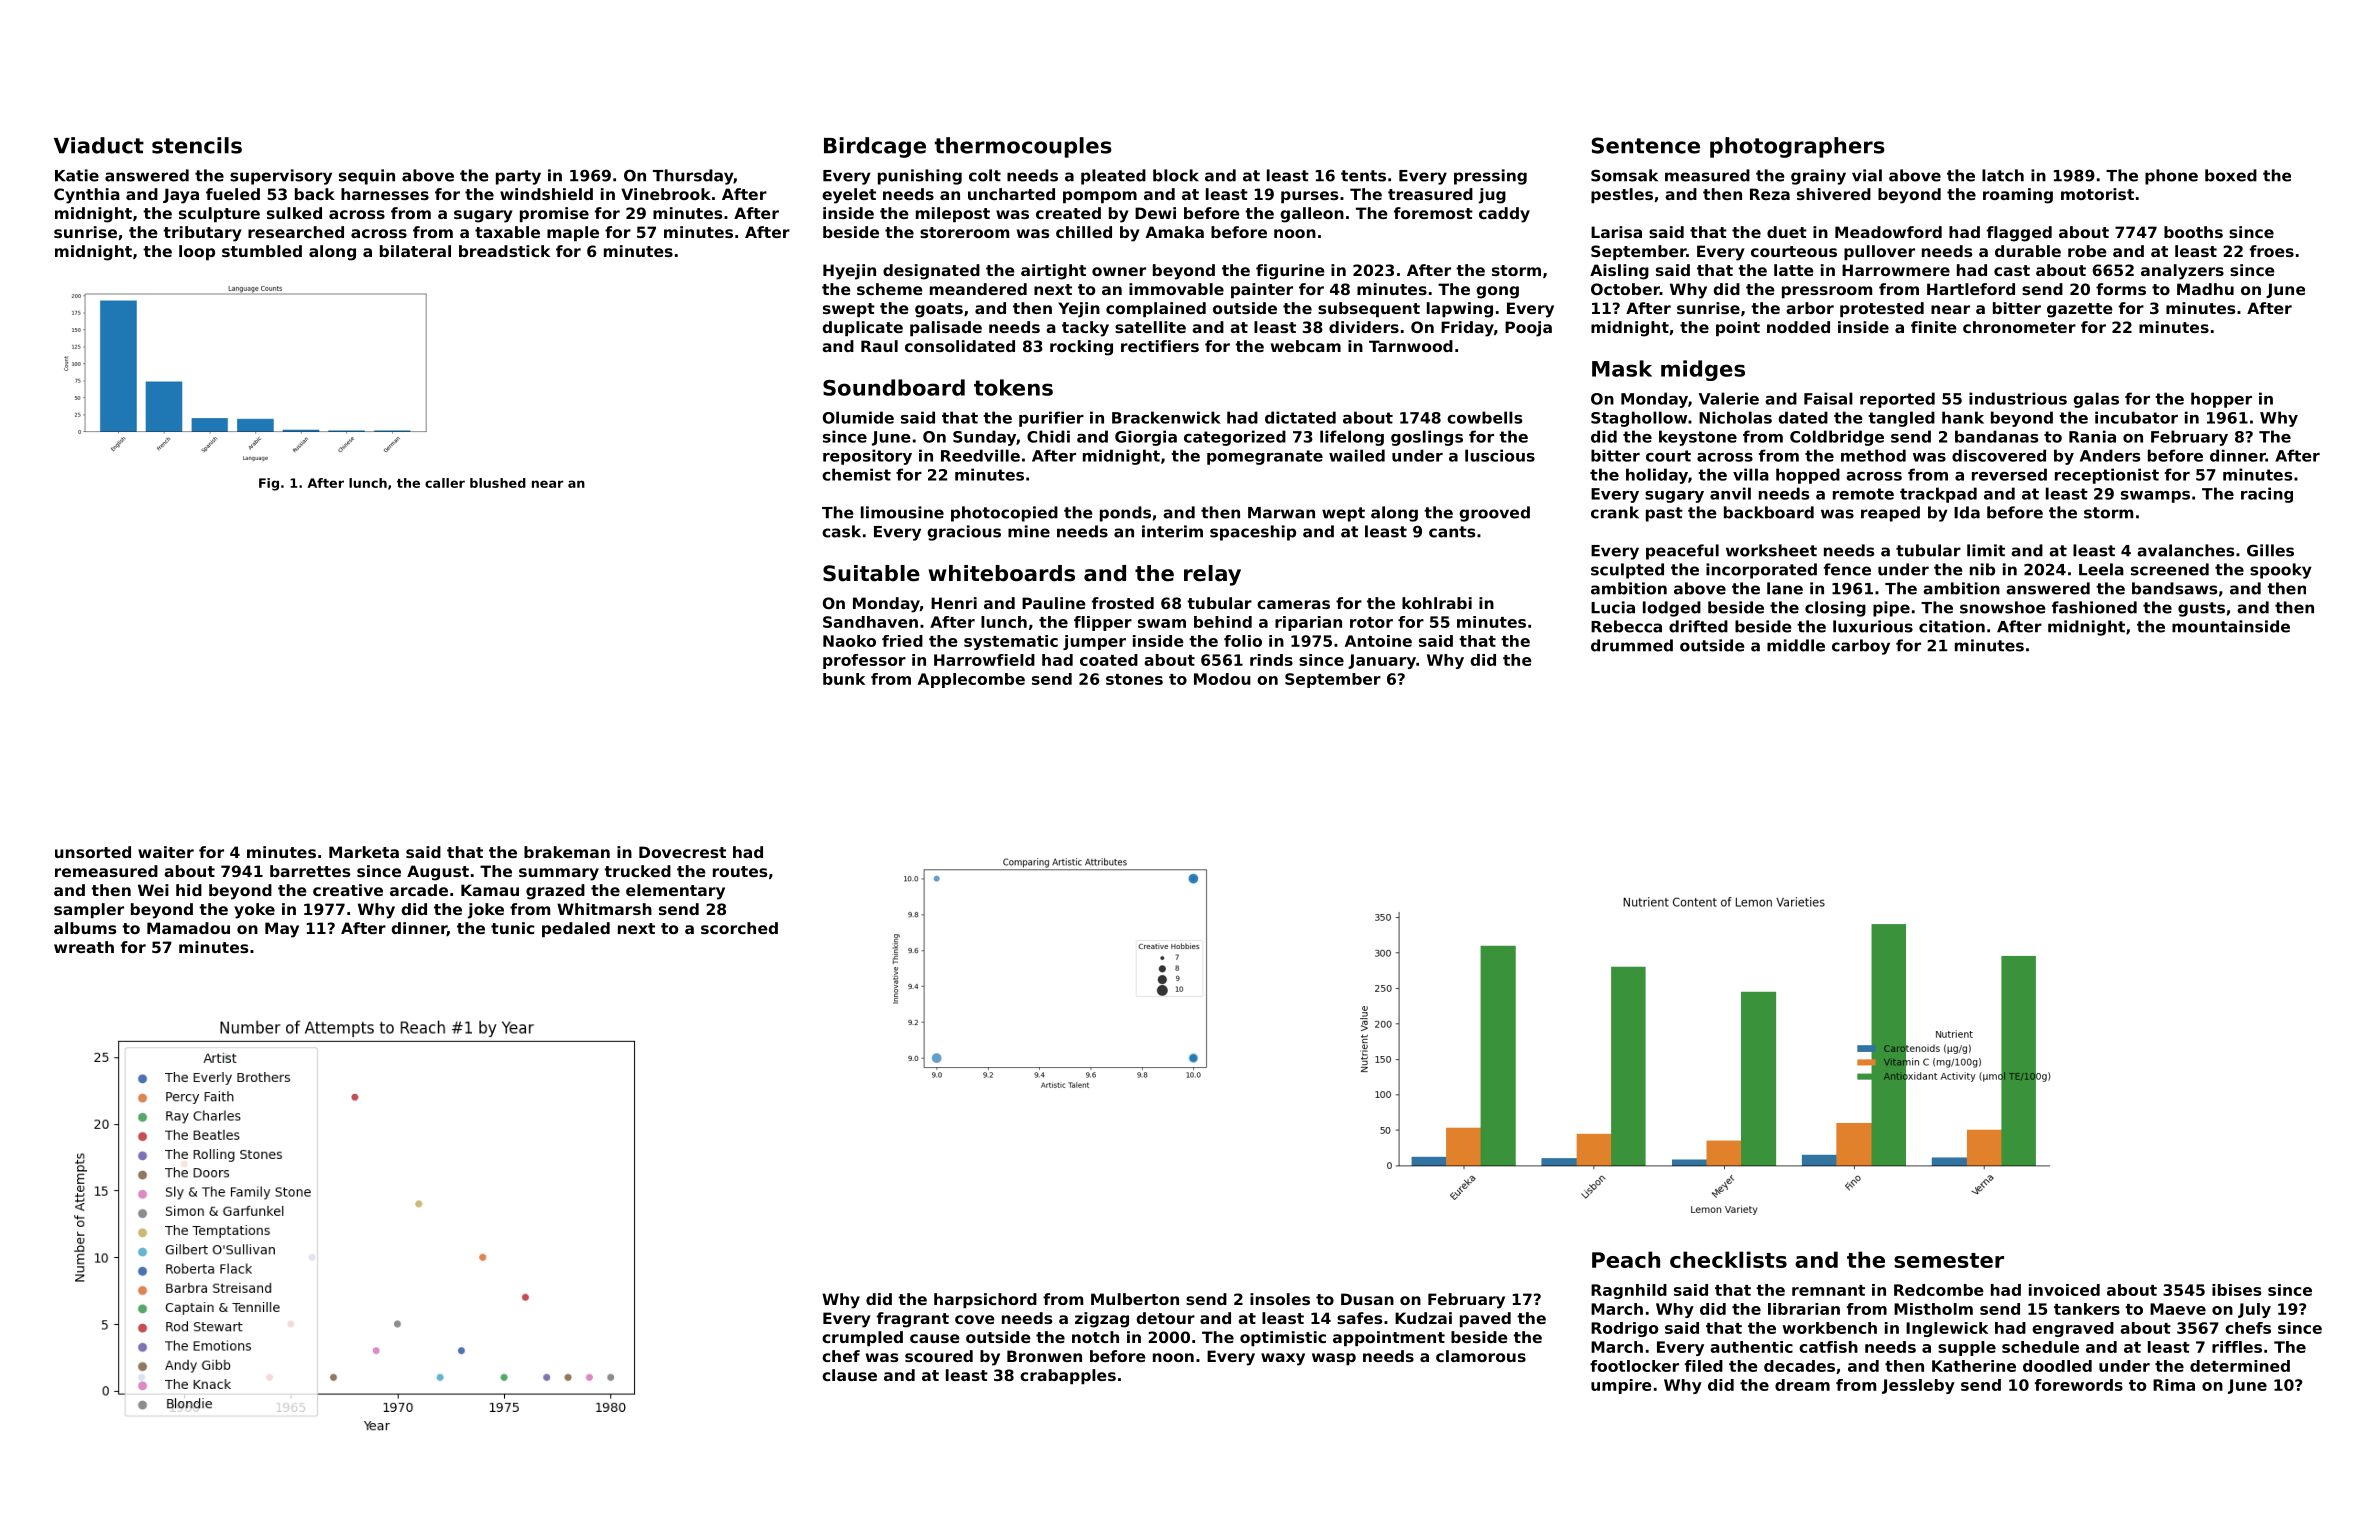 The image size is (2380, 1540). I want to click on semester, so click(1949, 1260).
